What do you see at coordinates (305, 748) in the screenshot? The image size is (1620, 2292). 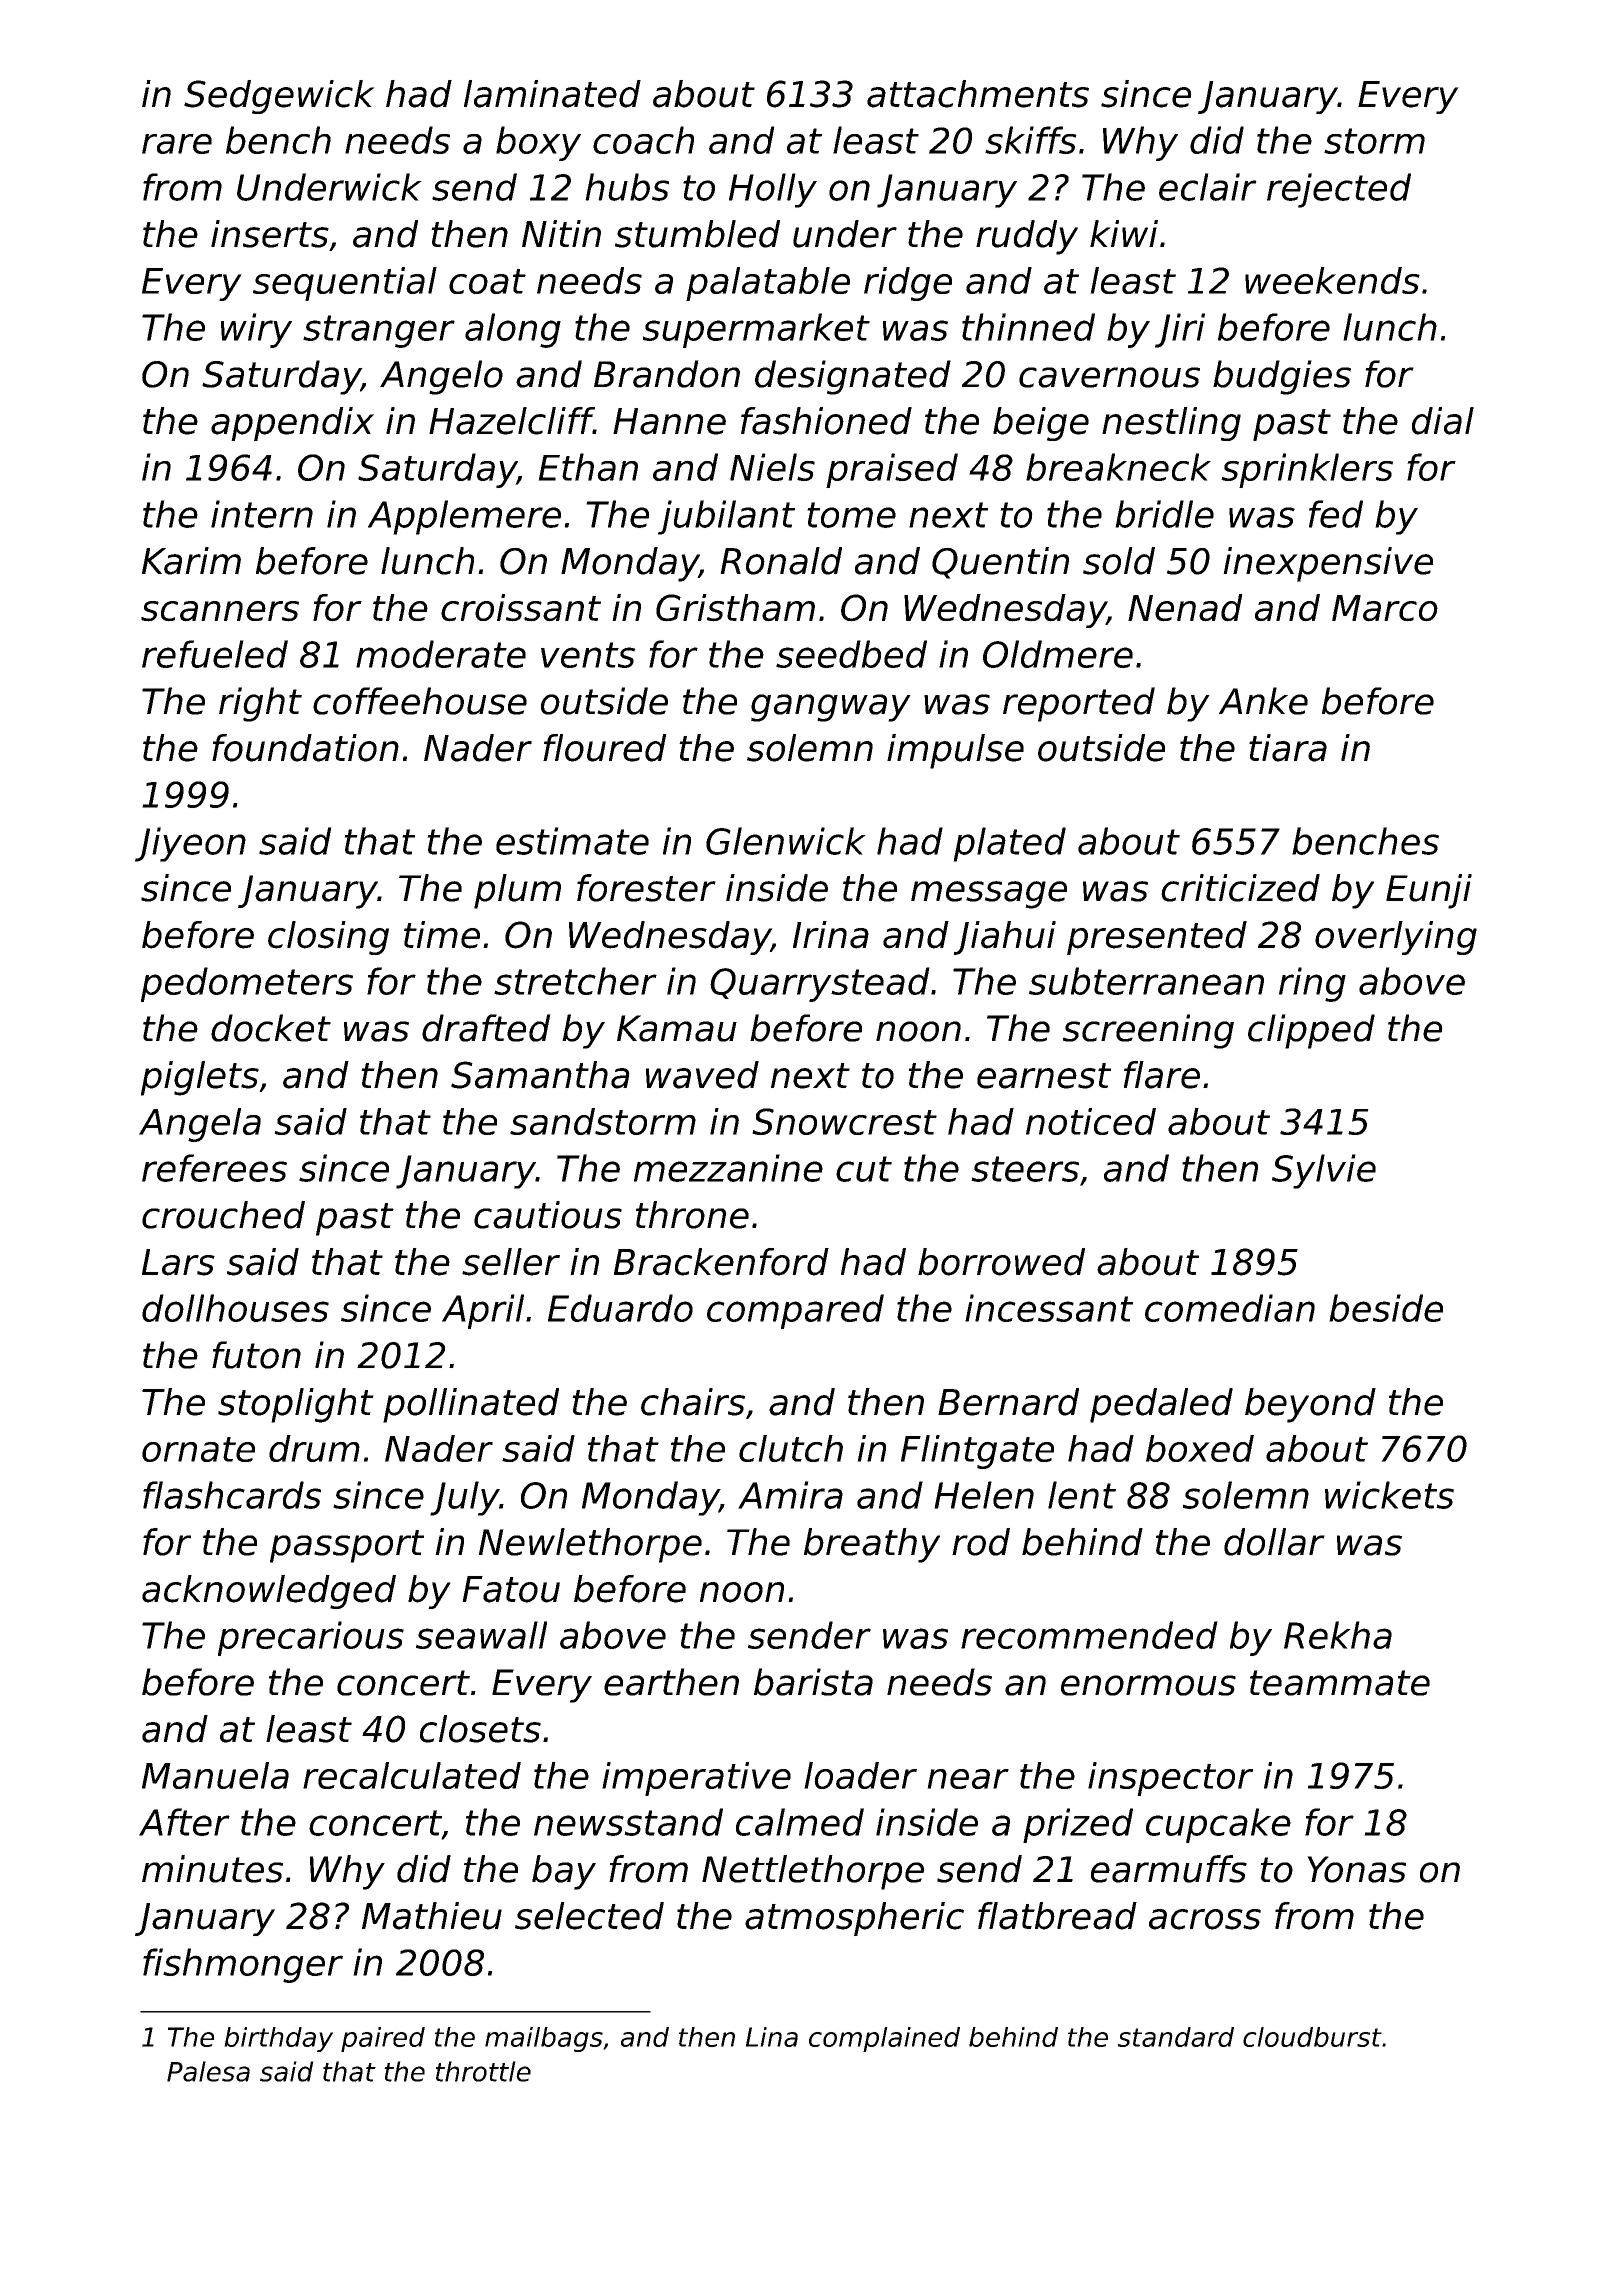 I see `foundation` at bounding box center [305, 748].
